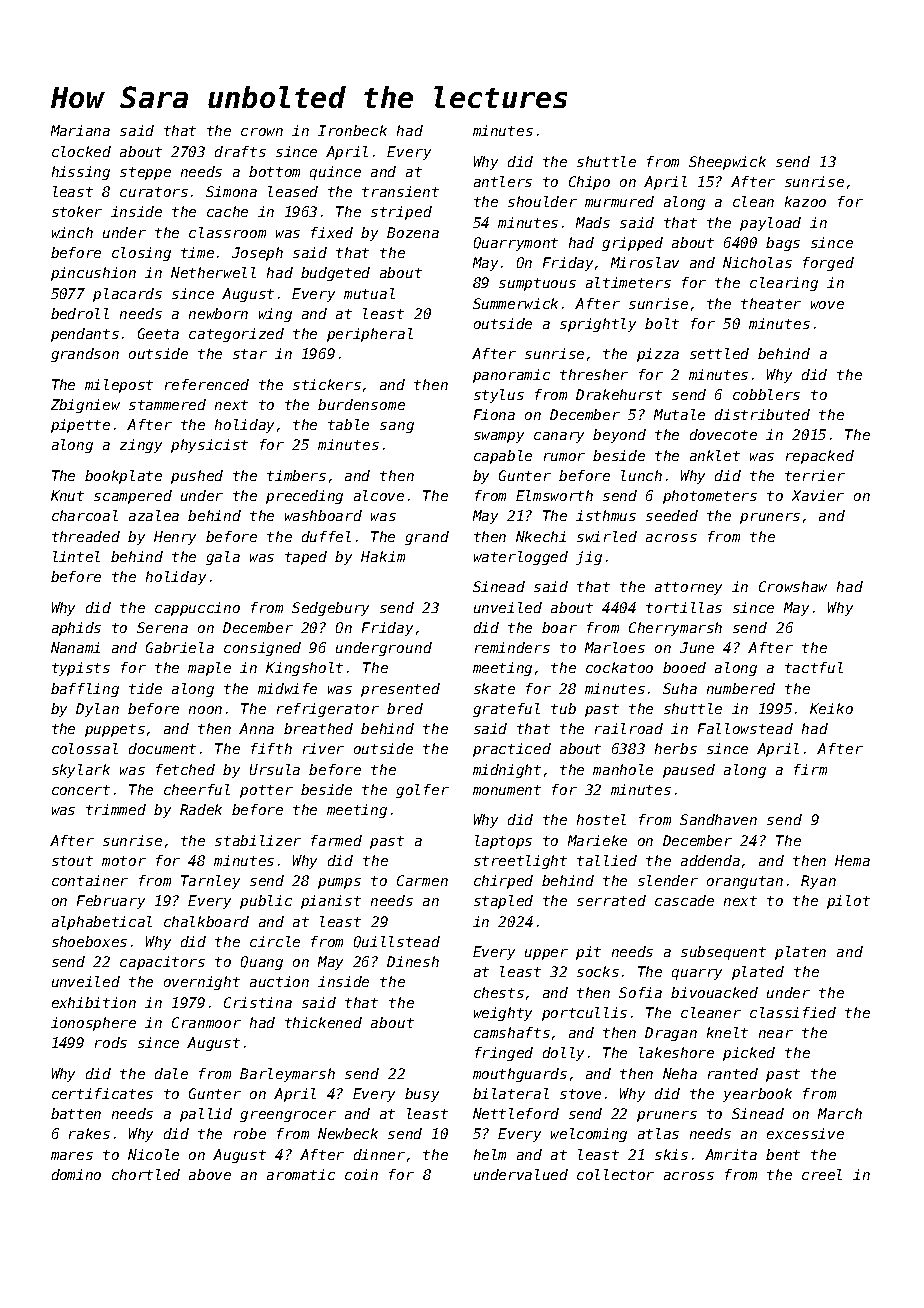  What do you see at coordinates (72, 861) in the screenshot?
I see `stout` at bounding box center [72, 861].
